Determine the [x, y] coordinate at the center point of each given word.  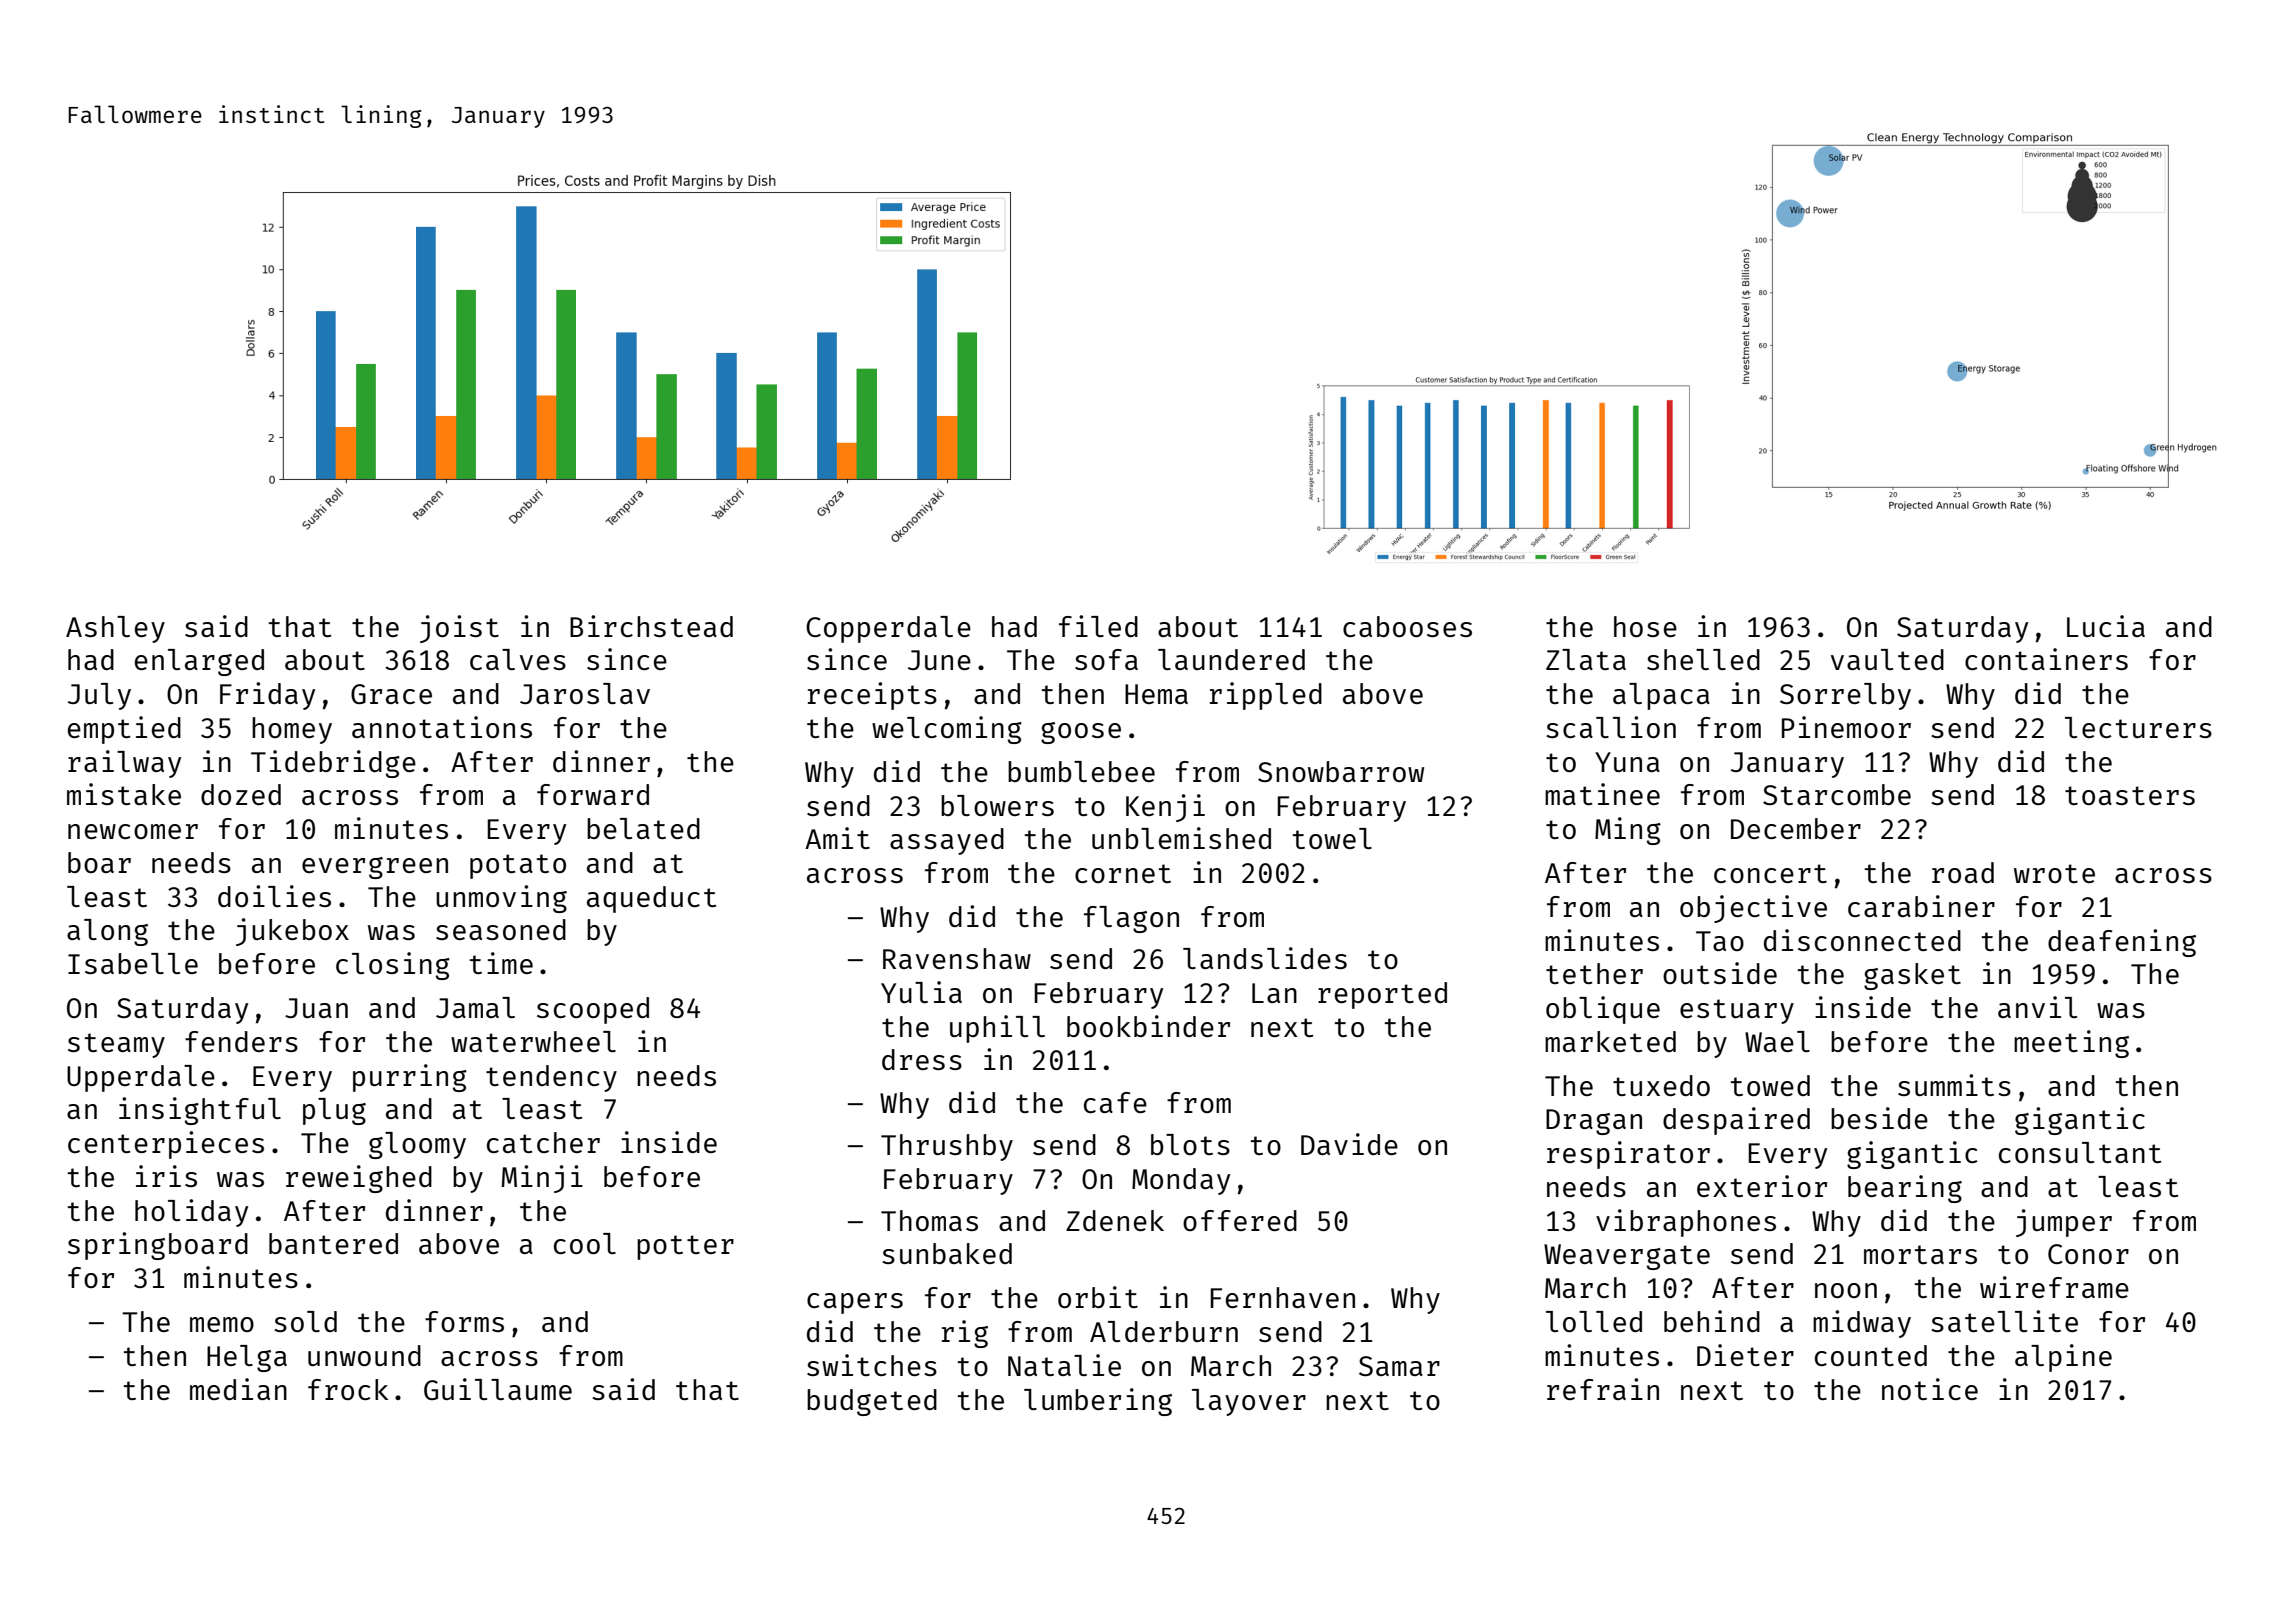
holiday [191, 1213]
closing [393, 966]
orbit [1098, 1297]
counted [1871, 1355]
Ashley [115, 629]
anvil [2037, 1007]
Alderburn [1164, 1331]
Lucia [2106, 626]
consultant [2080, 1152]
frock [348, 1389]
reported [1382, 995]
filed [1098, 626]
